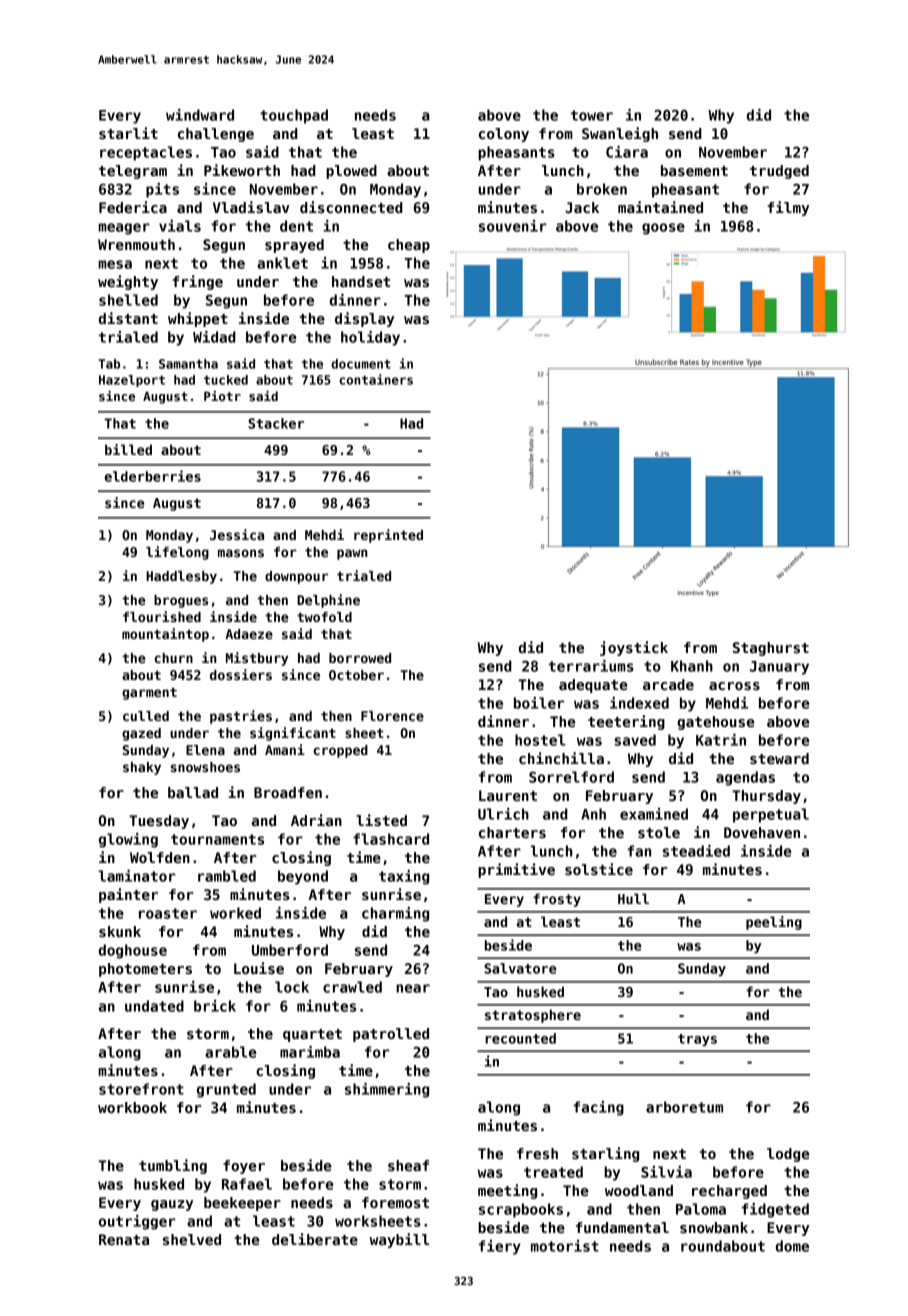 This screenshot has width=908, height=1316. I want to click on touchpad, so click(294, 116).
